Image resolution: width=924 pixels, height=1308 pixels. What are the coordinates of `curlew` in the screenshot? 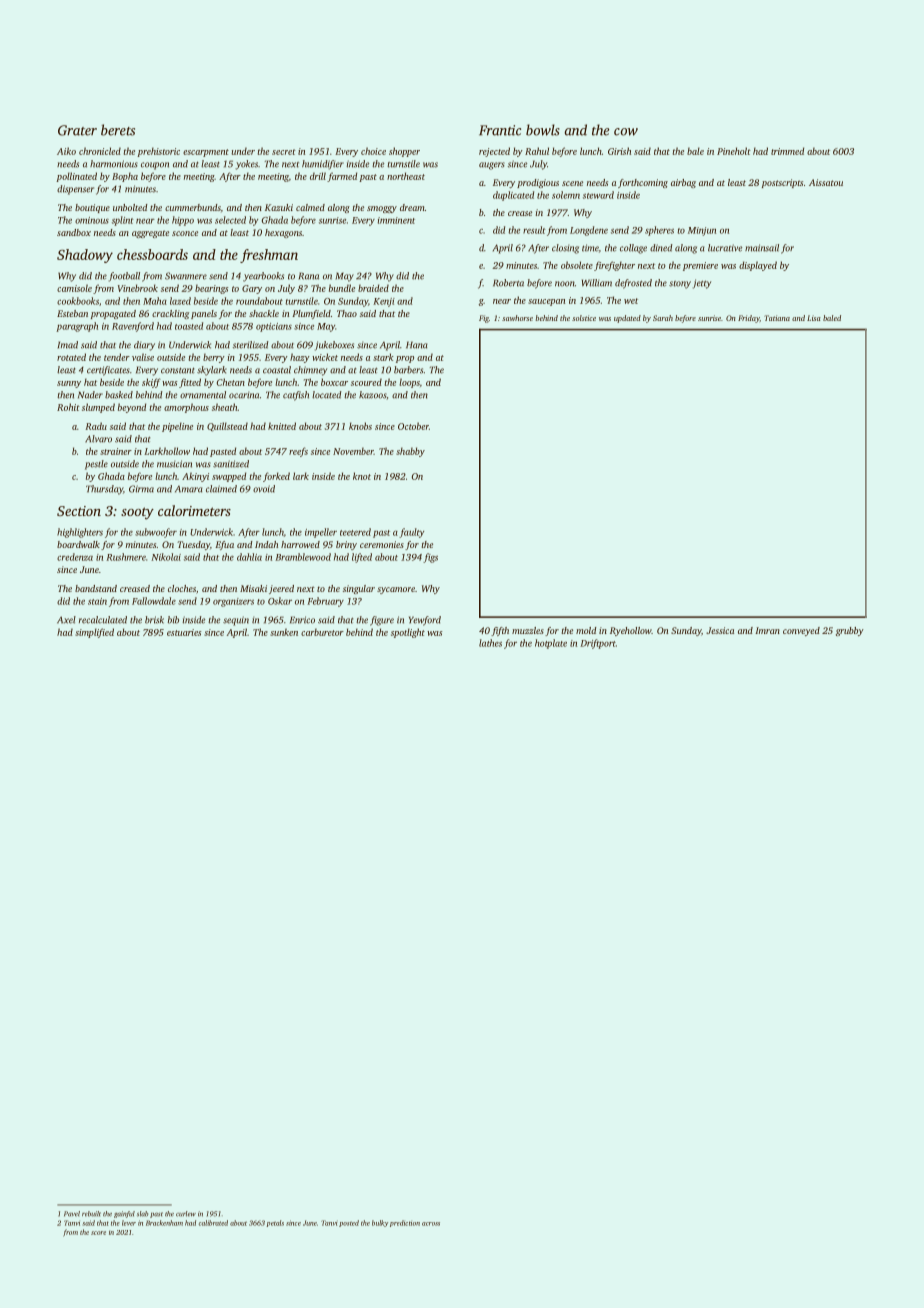 It's located at (186, 1214).
